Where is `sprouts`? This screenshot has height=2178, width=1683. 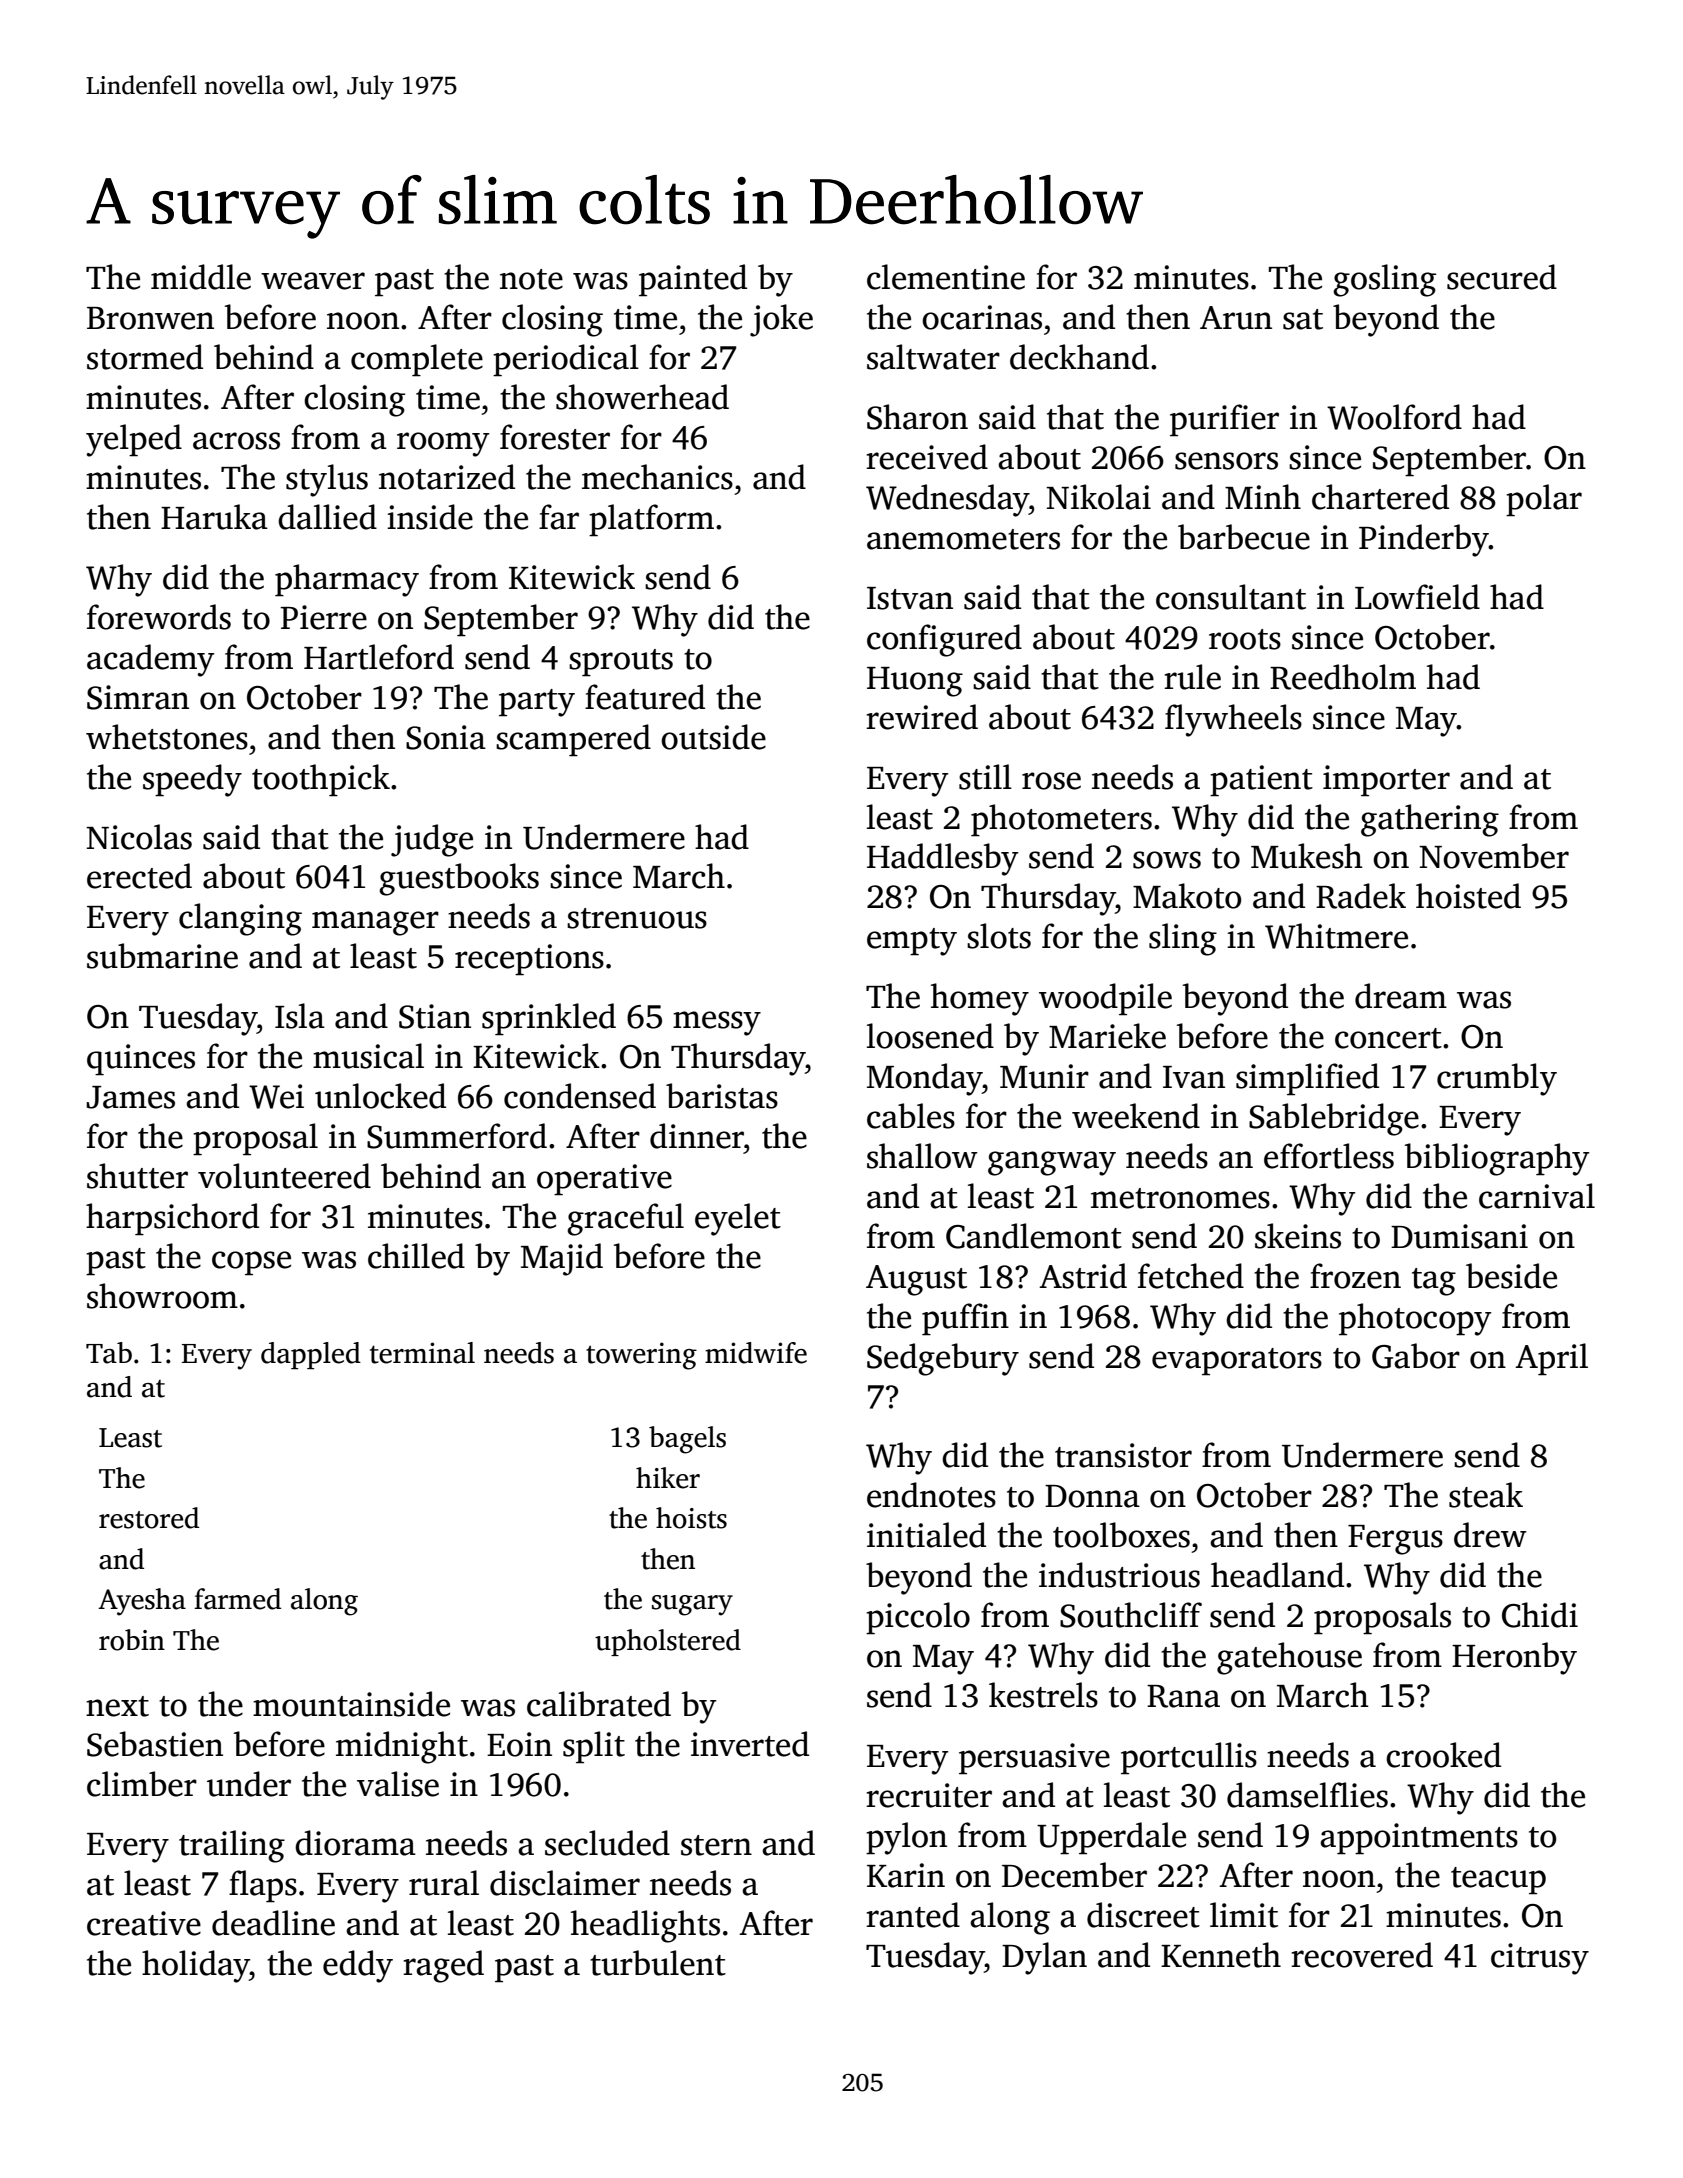
sprouts is located at coordinates (621, 663).
